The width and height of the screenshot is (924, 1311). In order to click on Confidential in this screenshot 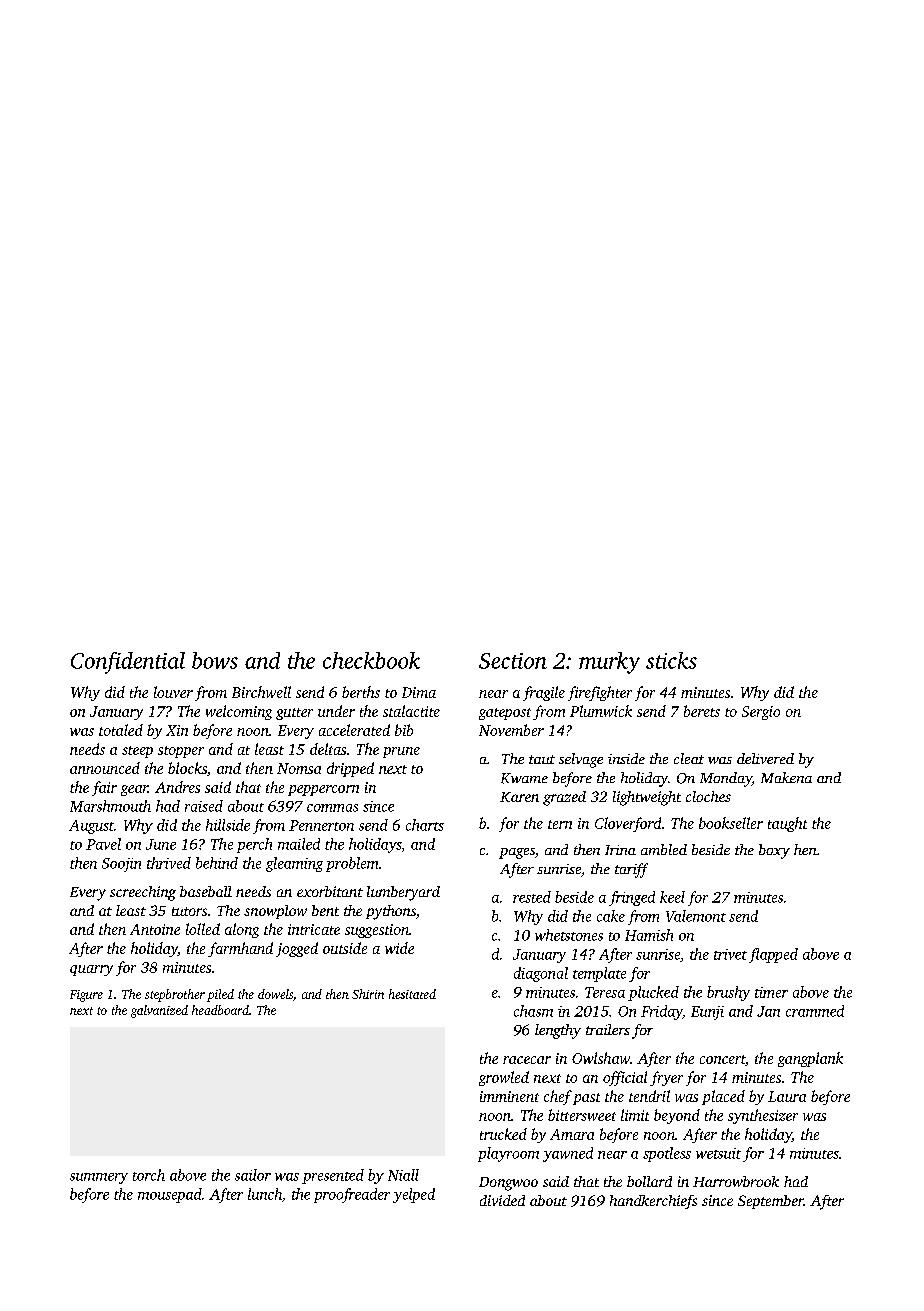, I will do `click(128, 663)`.
